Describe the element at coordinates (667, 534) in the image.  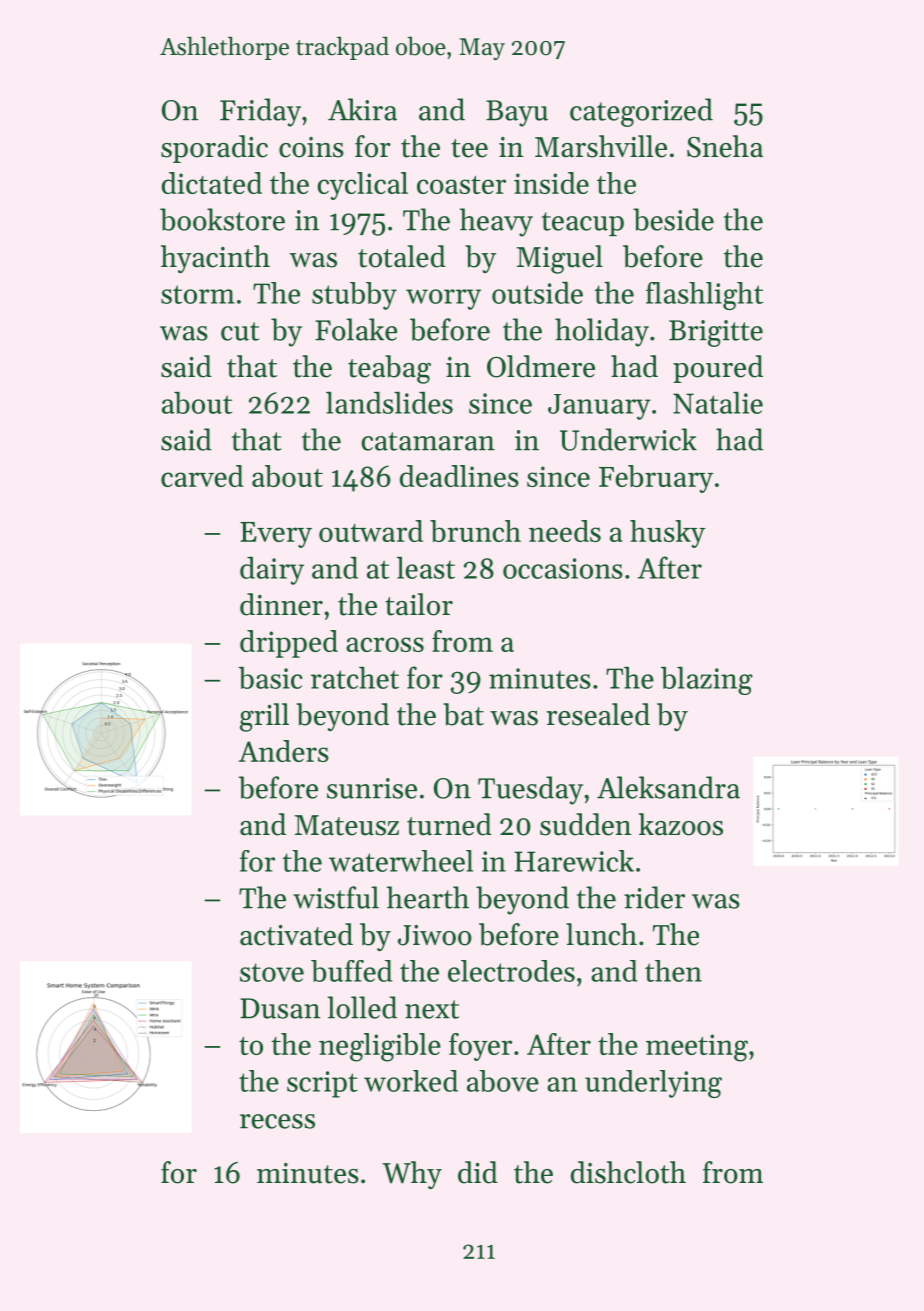
I see `husky` at that location.
